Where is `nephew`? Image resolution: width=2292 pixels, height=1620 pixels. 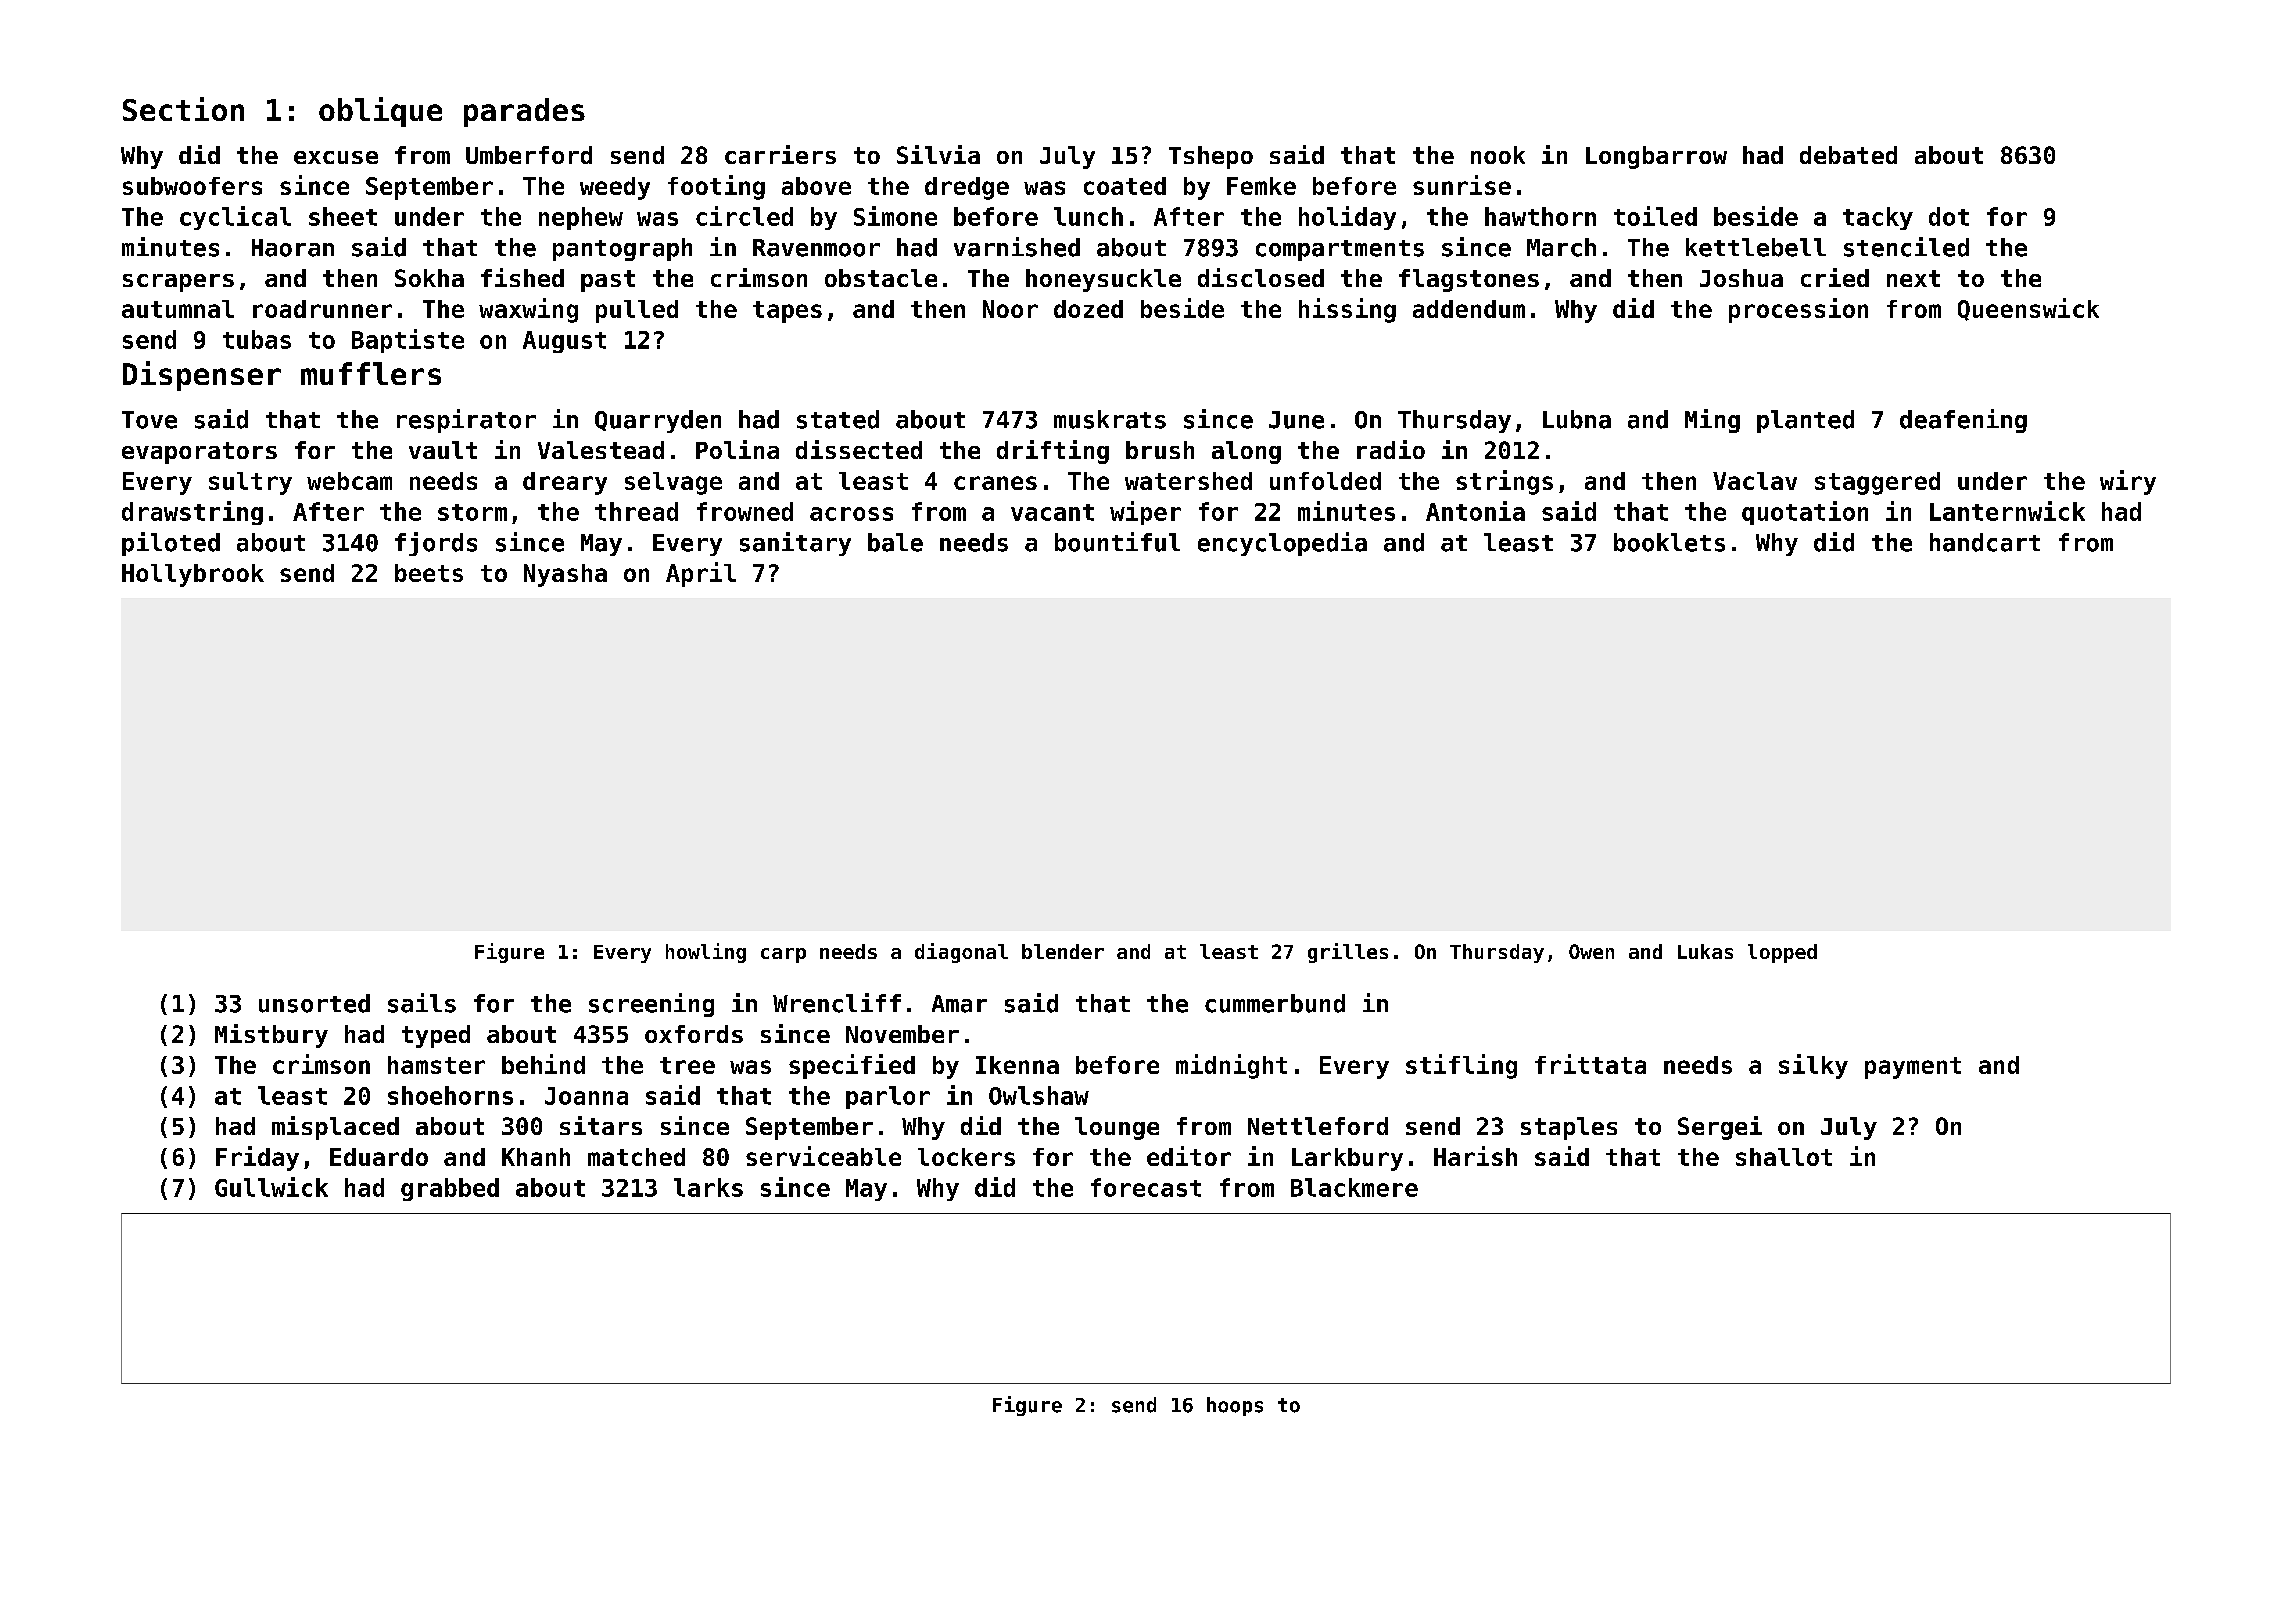
nephew is located at coordinates (581, 218).
